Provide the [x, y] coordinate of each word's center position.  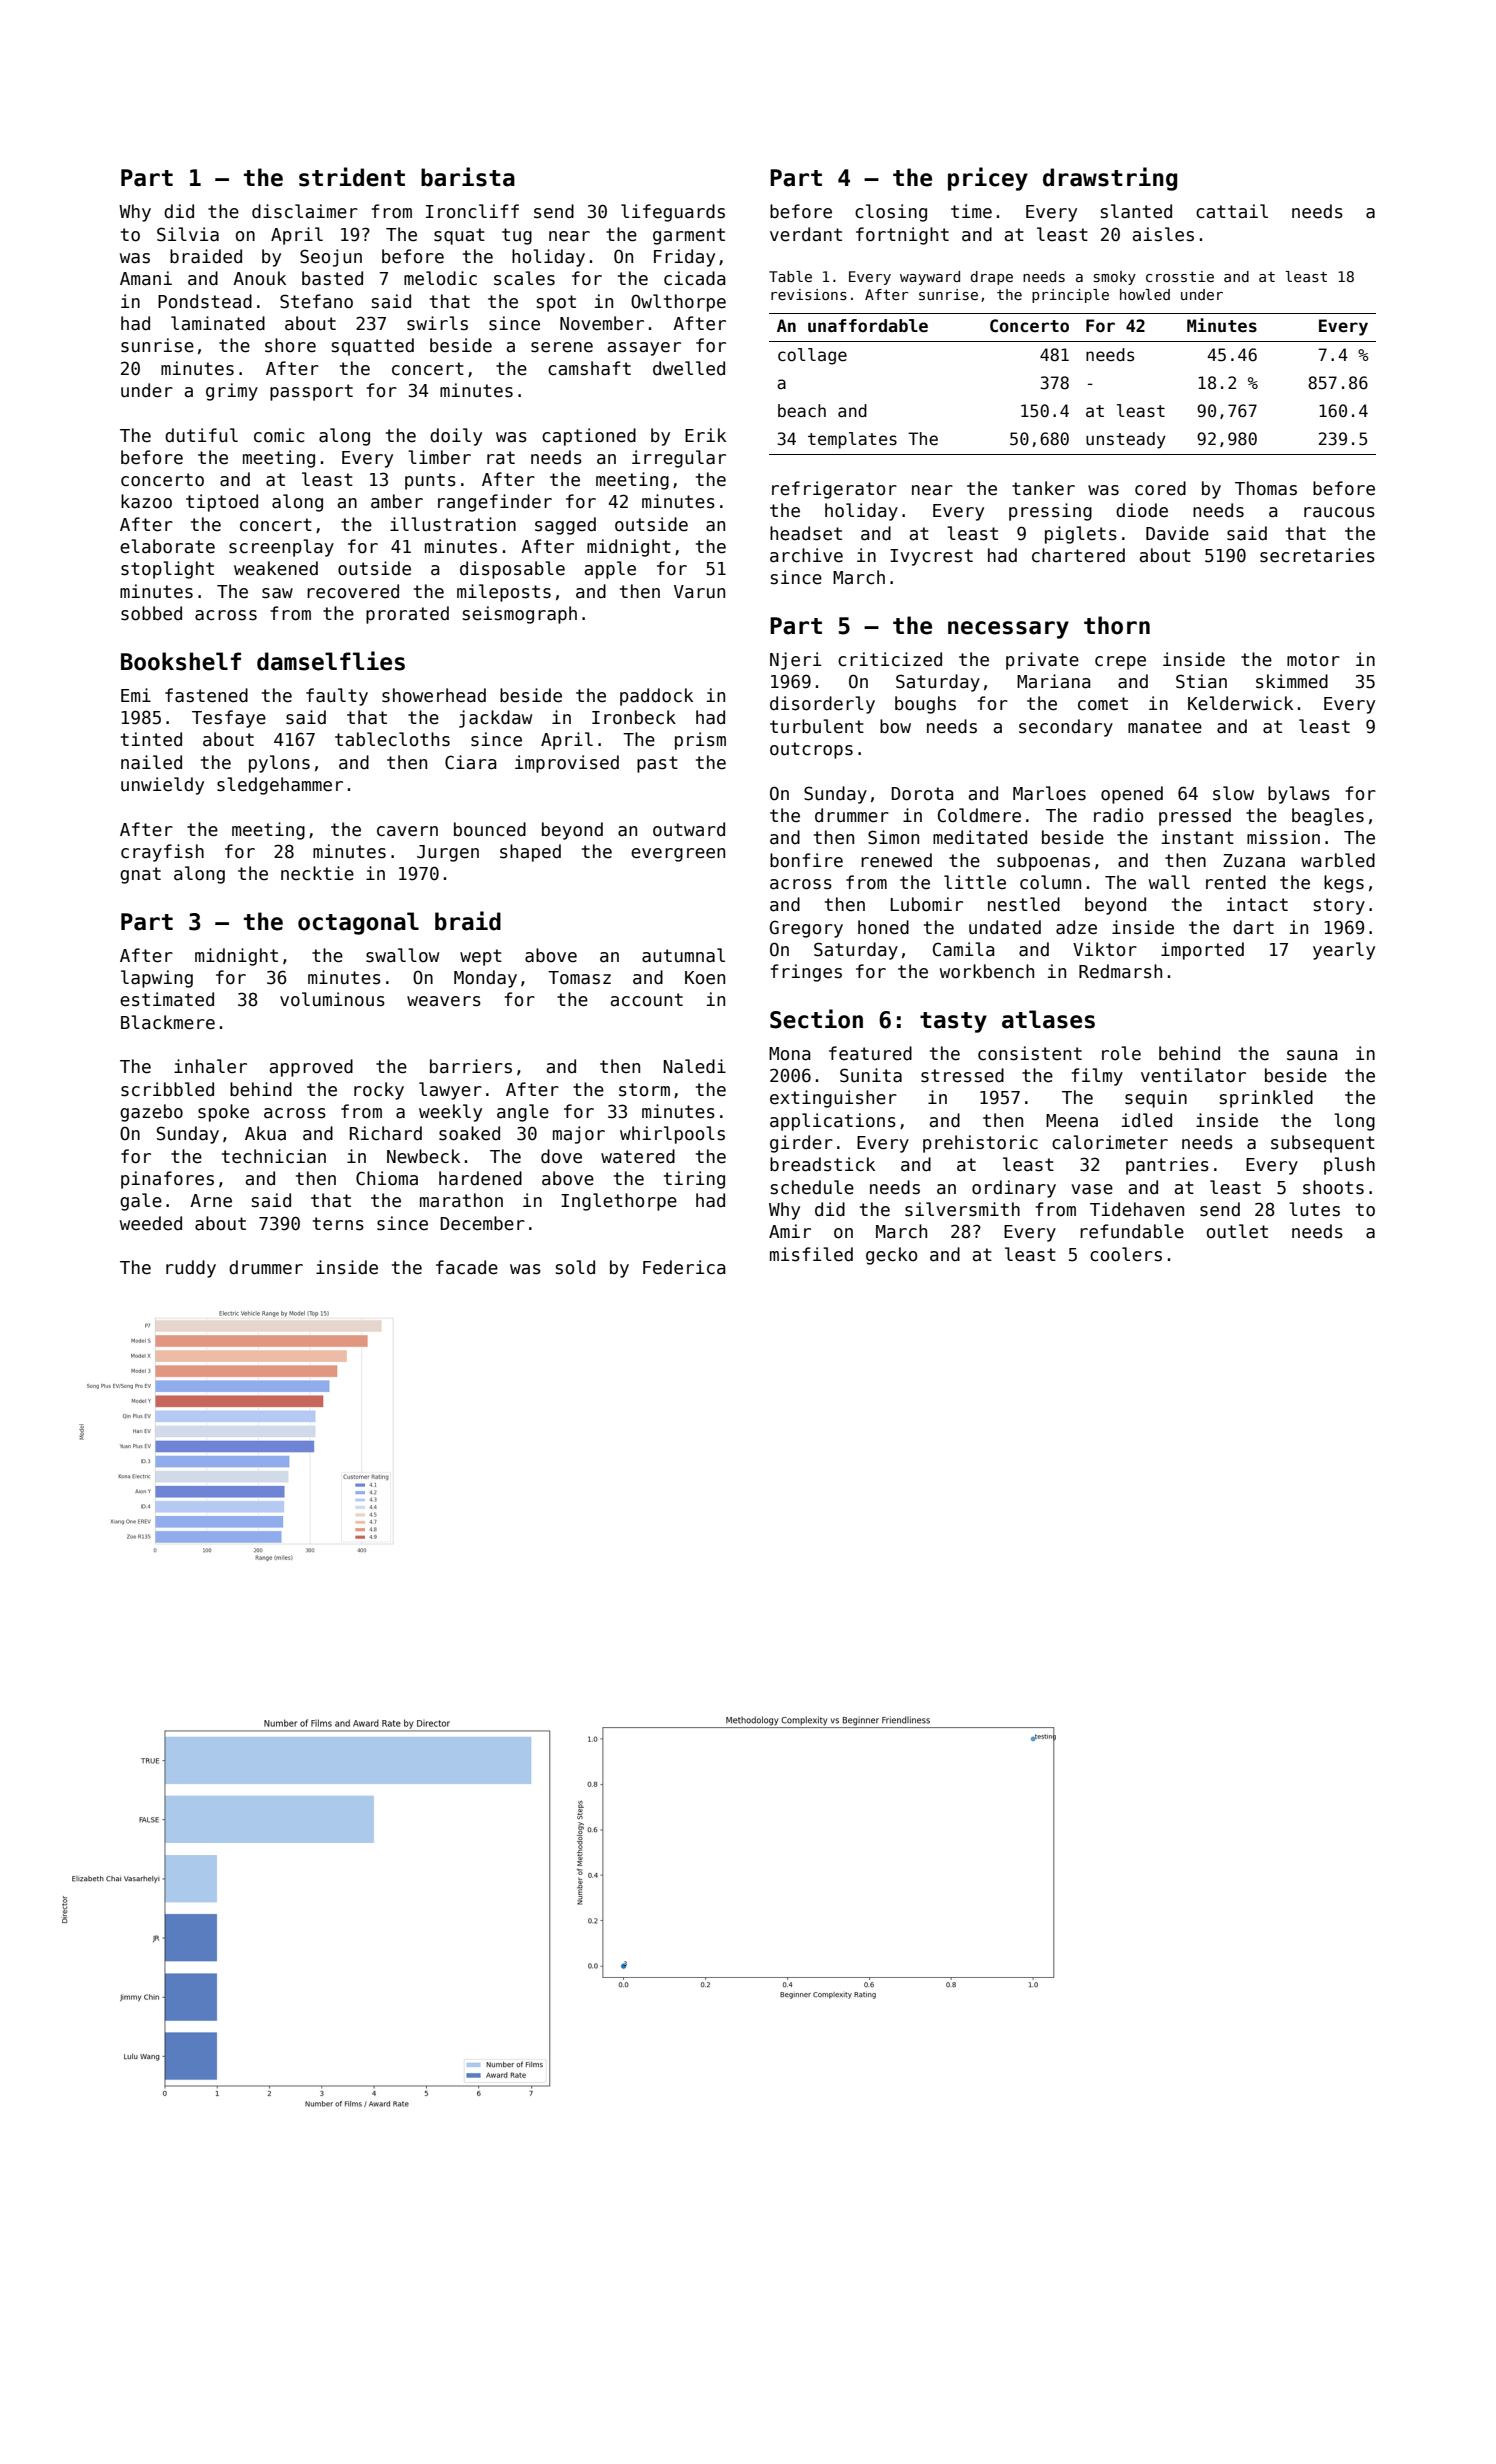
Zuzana [1254, 861]
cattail [1232, 211]
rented [1236, 882]
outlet [1237, 1231]
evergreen [678, 855]
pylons [279, 764]
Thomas [1266, 488]
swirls [437, 323]
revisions [809, 294]
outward [689, 829]
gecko [891, 1256]
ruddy [191, 1269]
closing [891, 213]
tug [517, 236]
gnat [140, 875]
